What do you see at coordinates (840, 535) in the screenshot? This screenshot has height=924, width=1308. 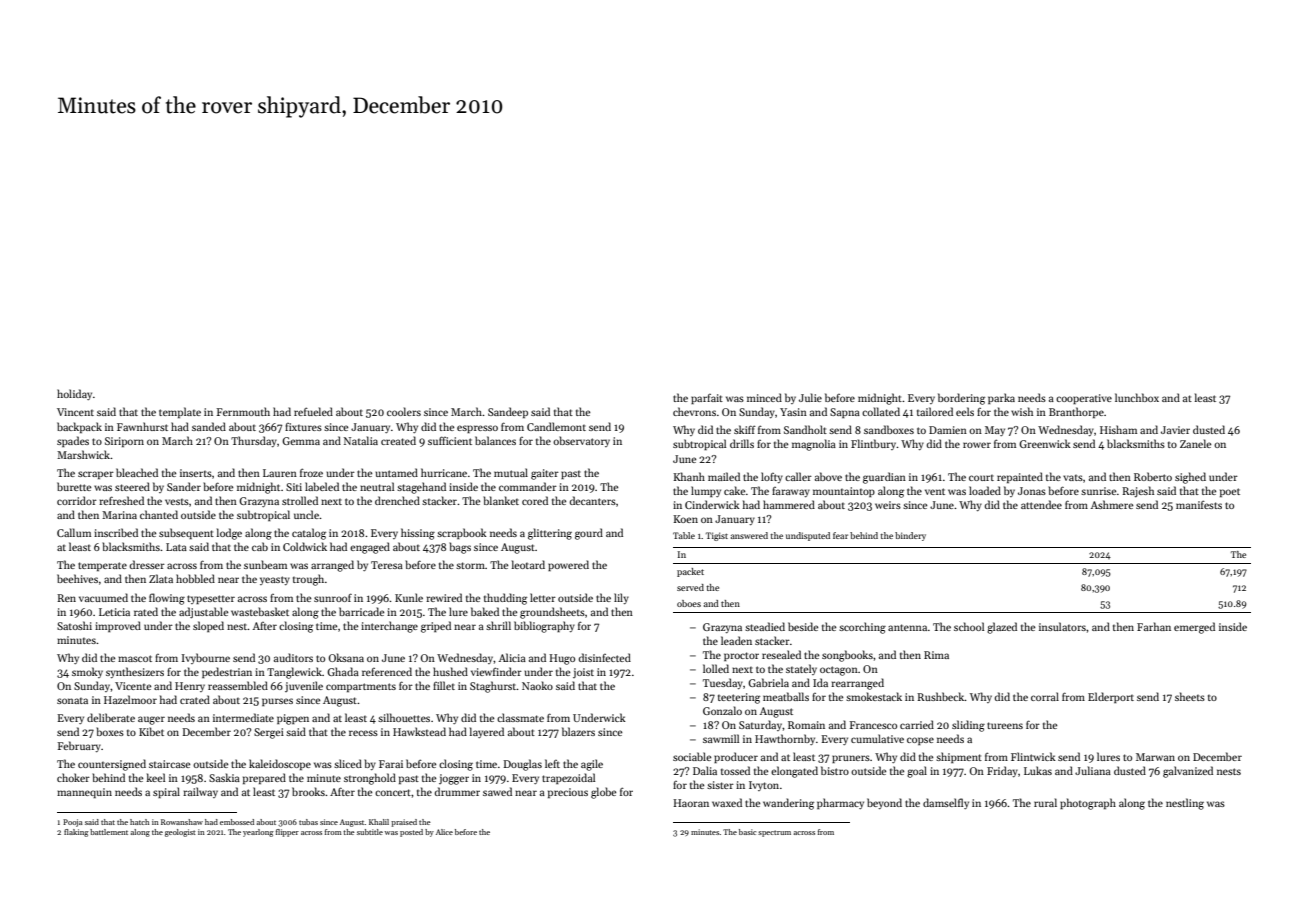 I see `fear` at bounding box center [840, 535].
